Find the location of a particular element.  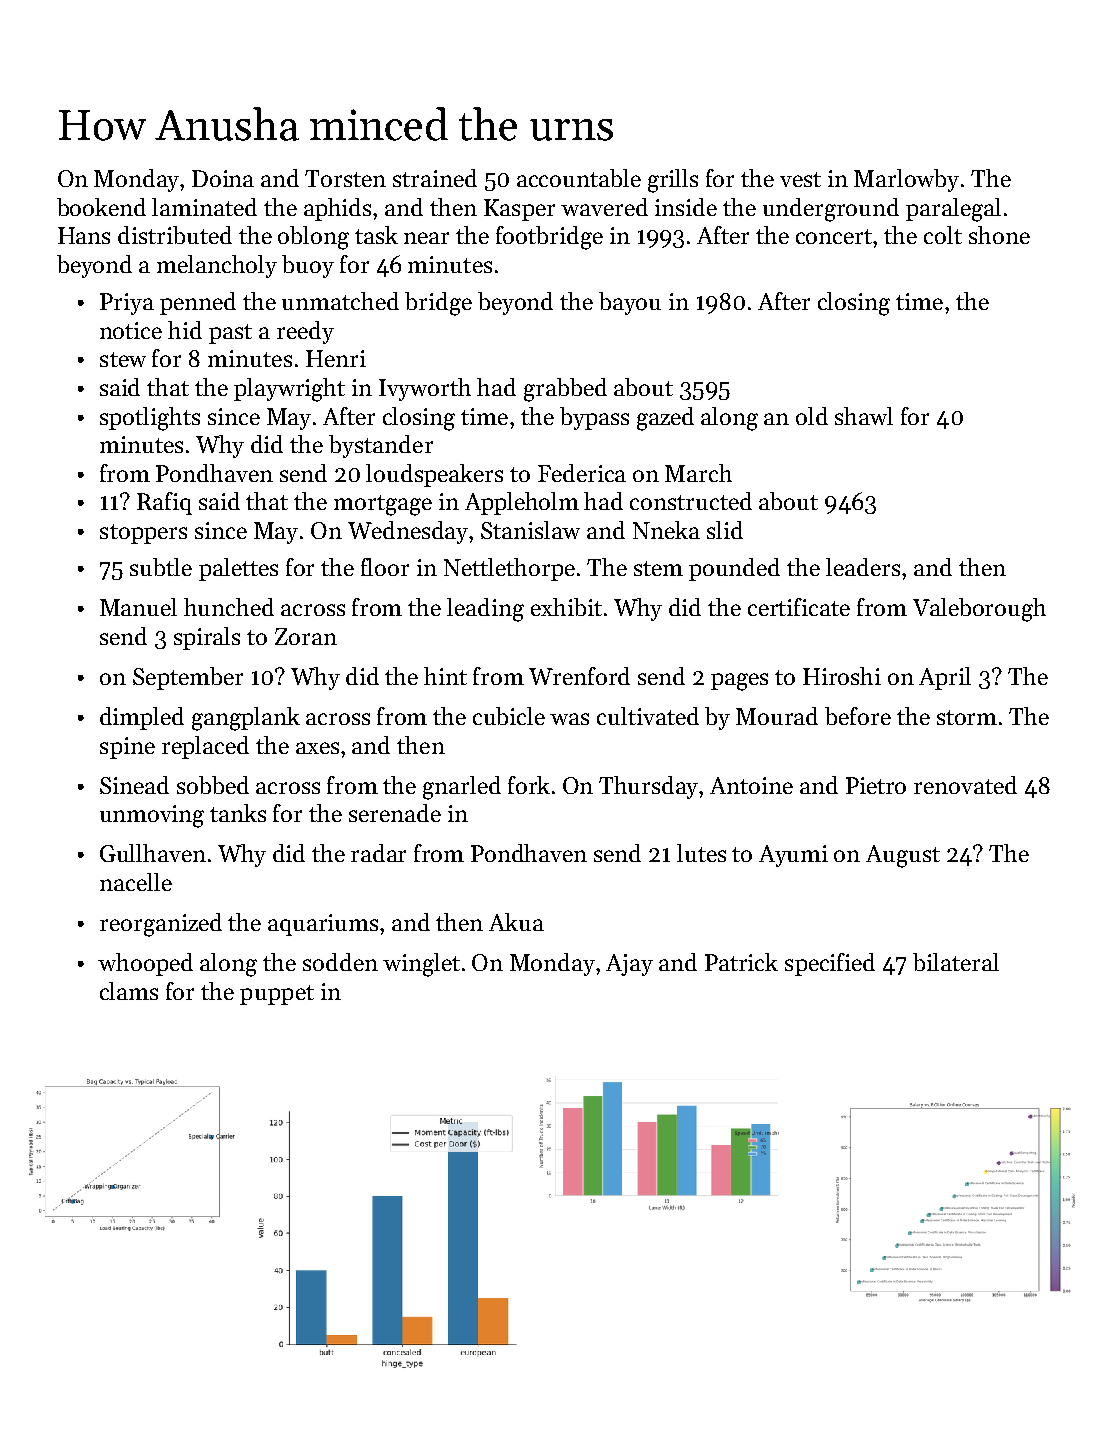

winglet is located at coordinates (421, 965).
